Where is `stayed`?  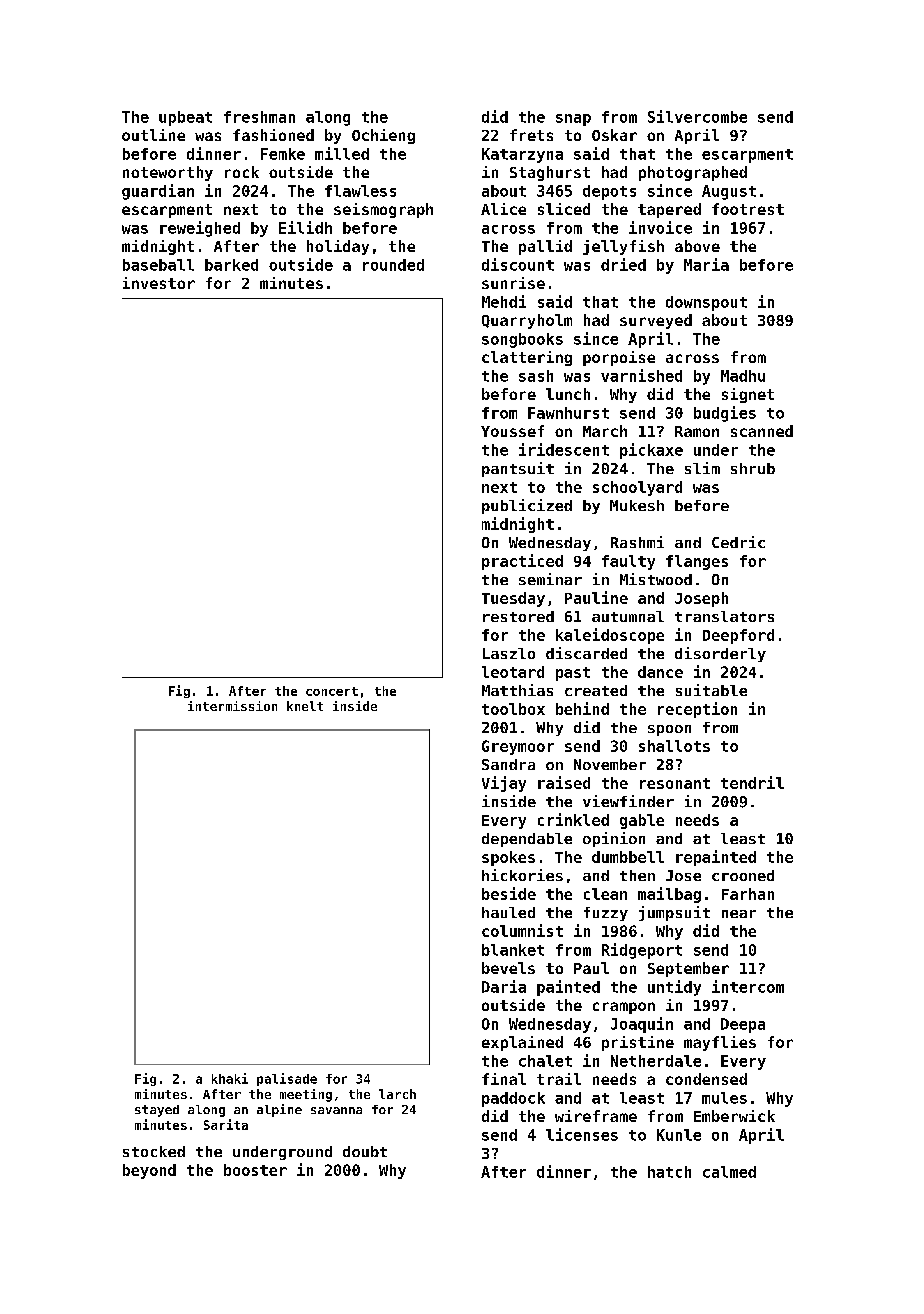 stayed is located at coordinates (157, 1111).
